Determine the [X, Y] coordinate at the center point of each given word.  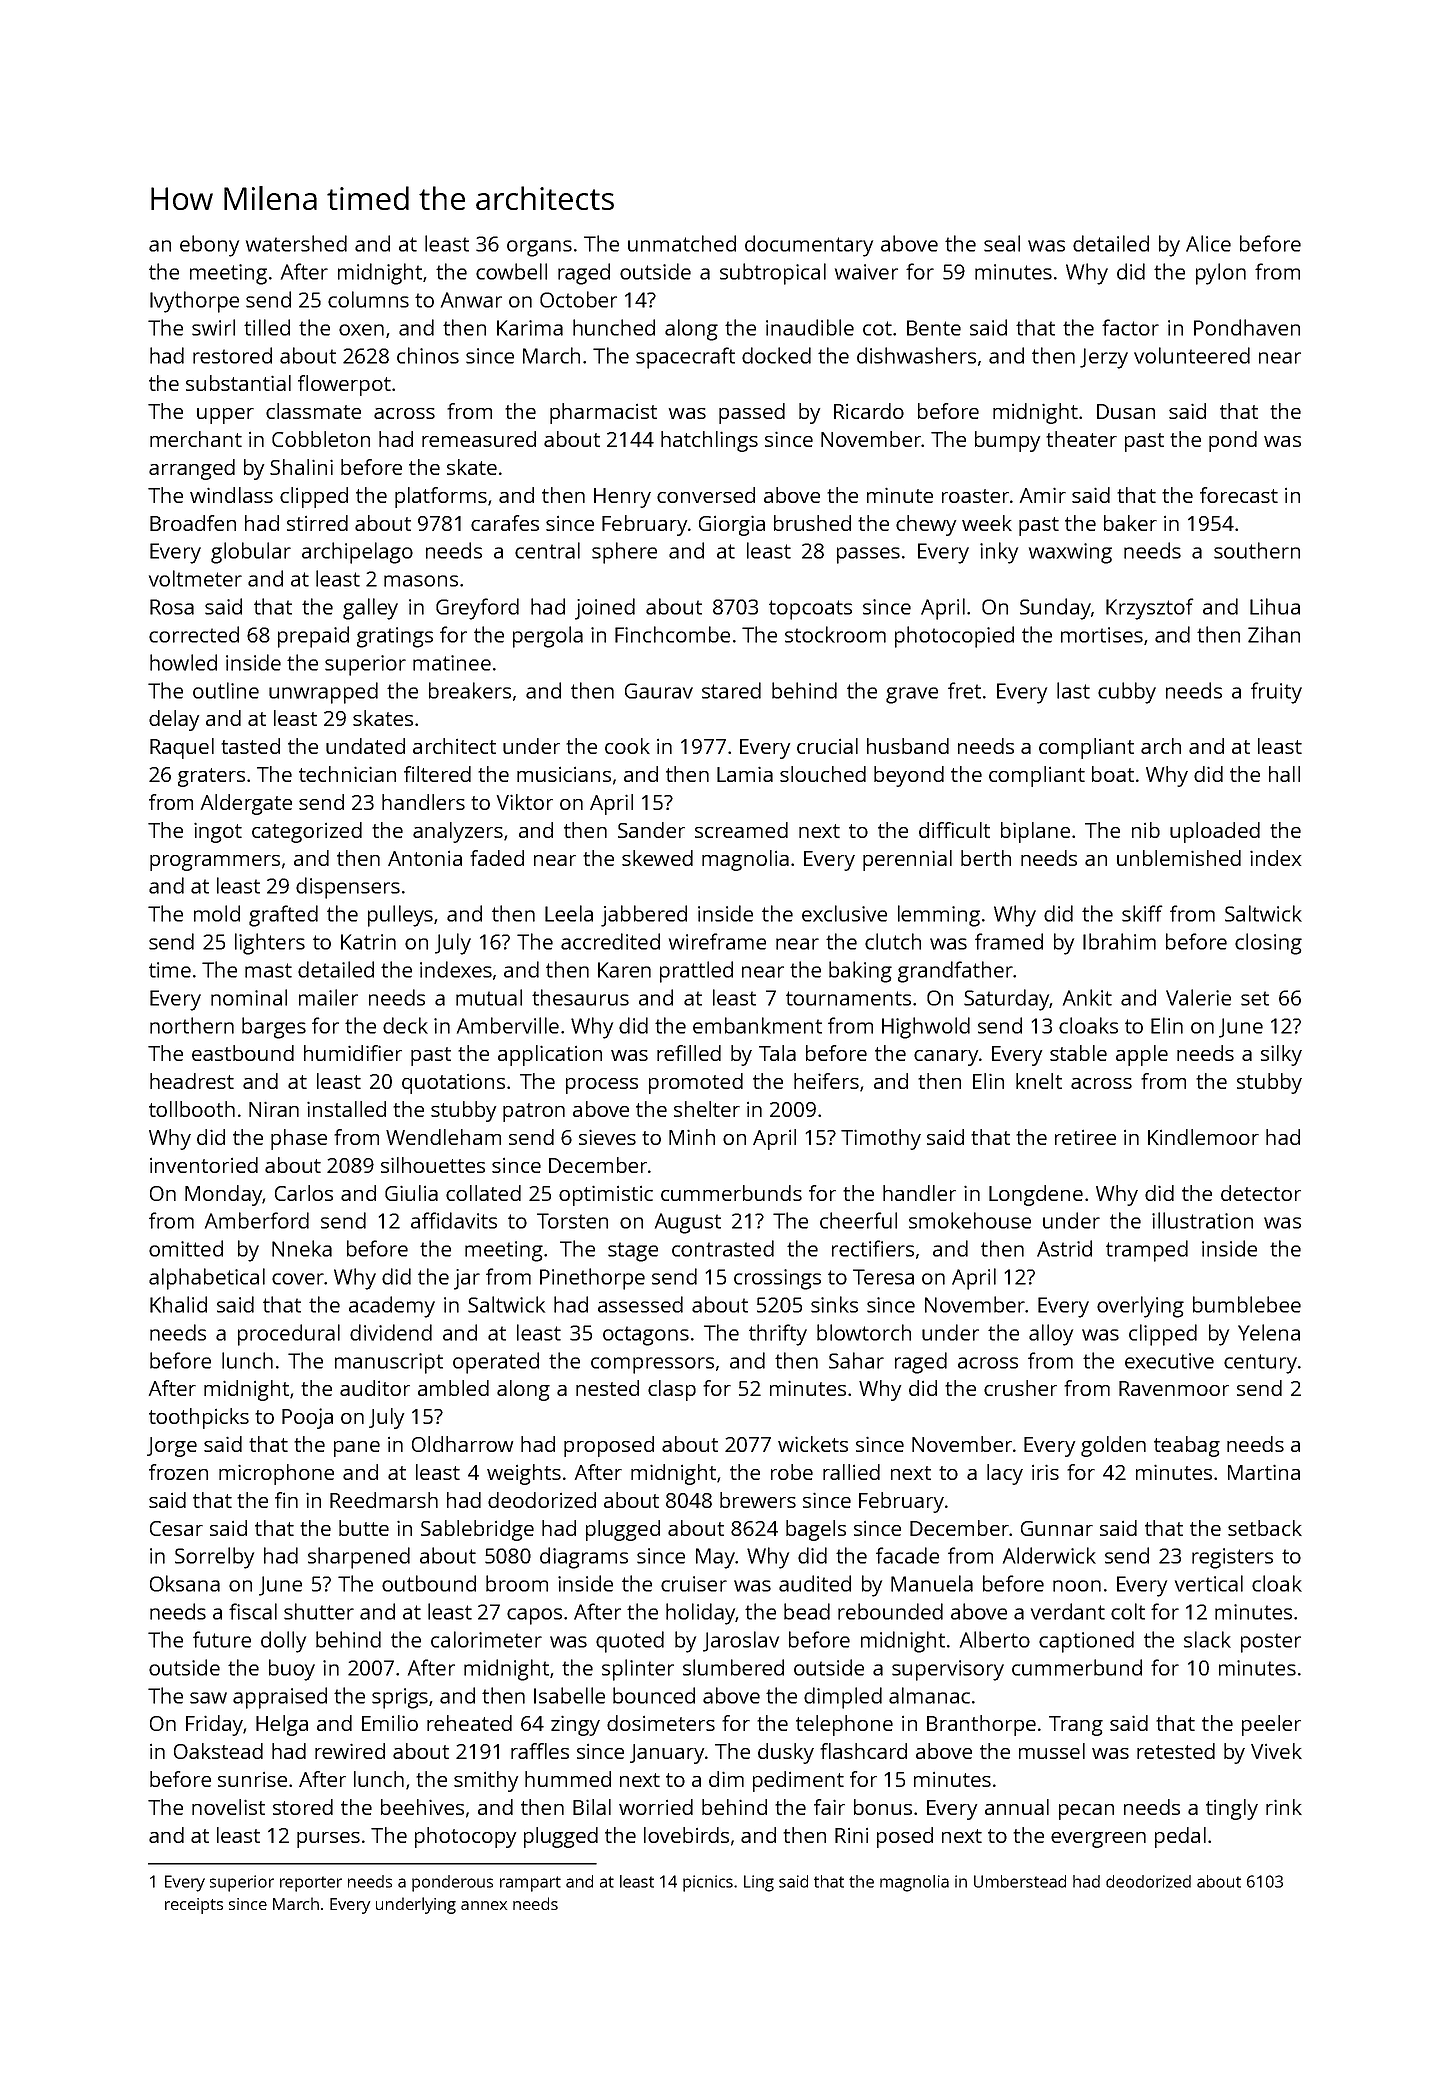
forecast [1239, 495]
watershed [296, 243]
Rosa [172, 607]
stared [731, 690]
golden [1113, 1446]
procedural [289, 1335]
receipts [194, 1906]
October [578, 299]
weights [524, 1474]
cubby [1127, 693]
